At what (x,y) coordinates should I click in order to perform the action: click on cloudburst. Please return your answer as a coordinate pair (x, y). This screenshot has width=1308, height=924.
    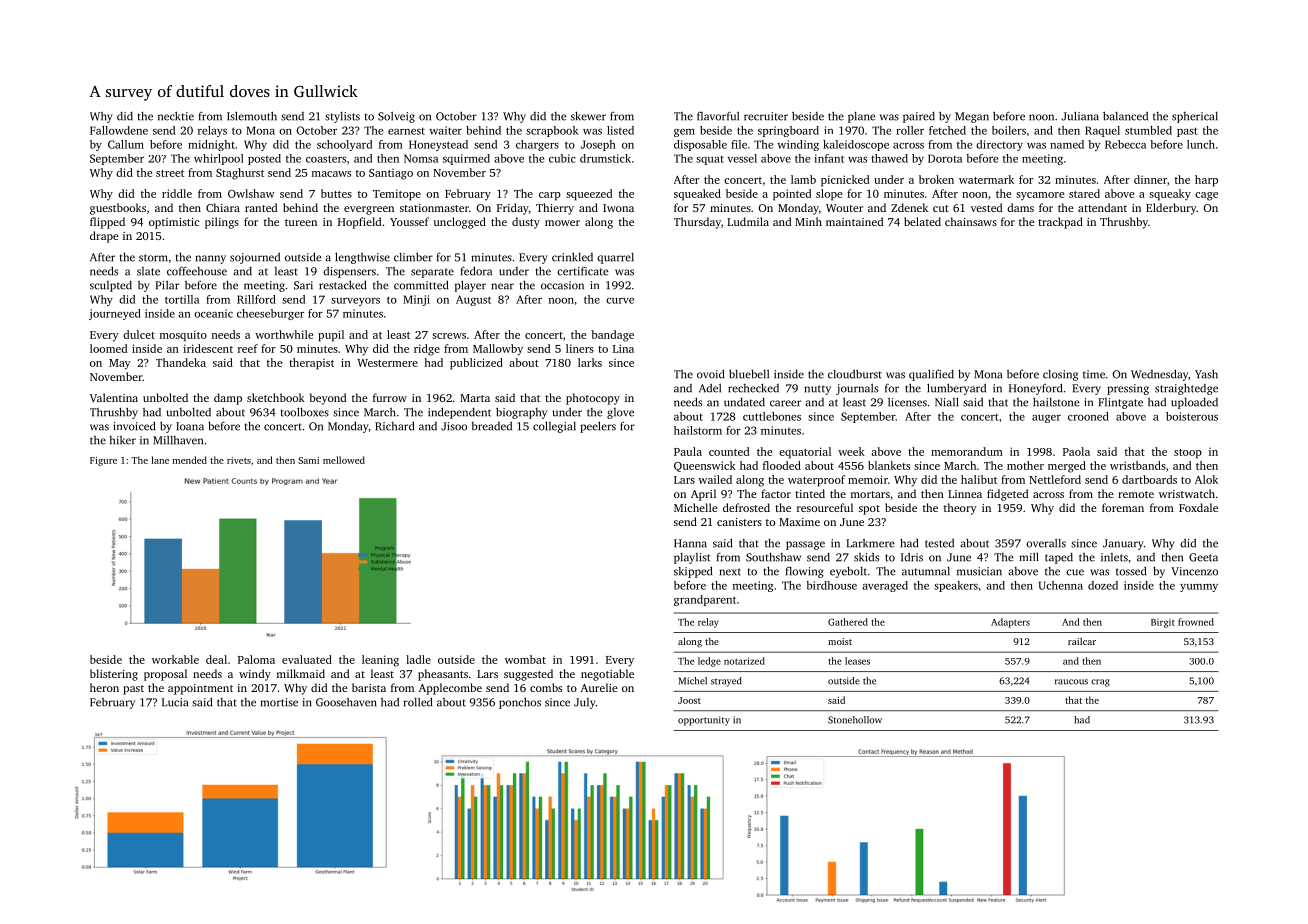
    Looking at the image, I should click on (855, 374).
